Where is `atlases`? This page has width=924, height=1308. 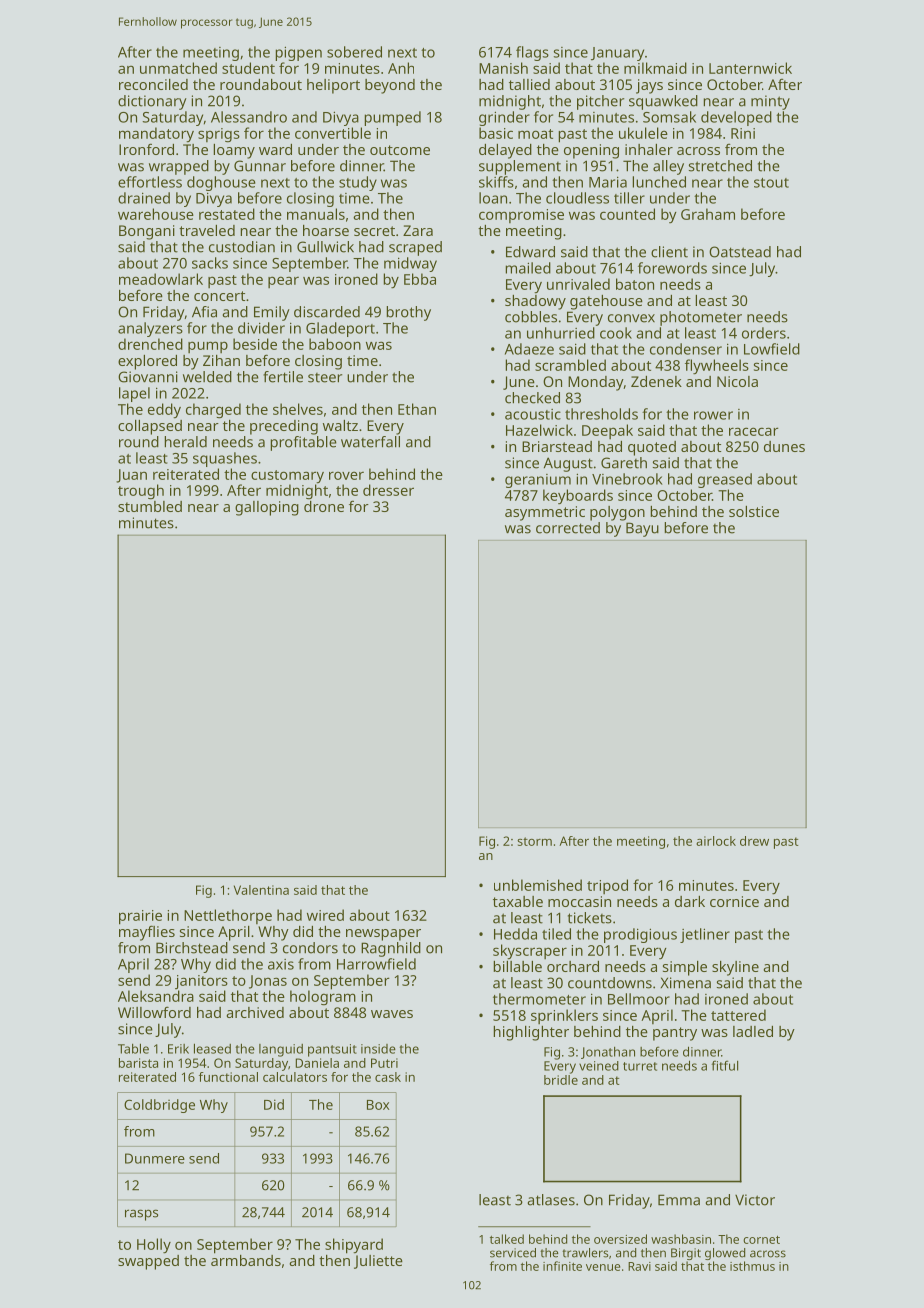 atlases is located at coordinates (551, 1200).
